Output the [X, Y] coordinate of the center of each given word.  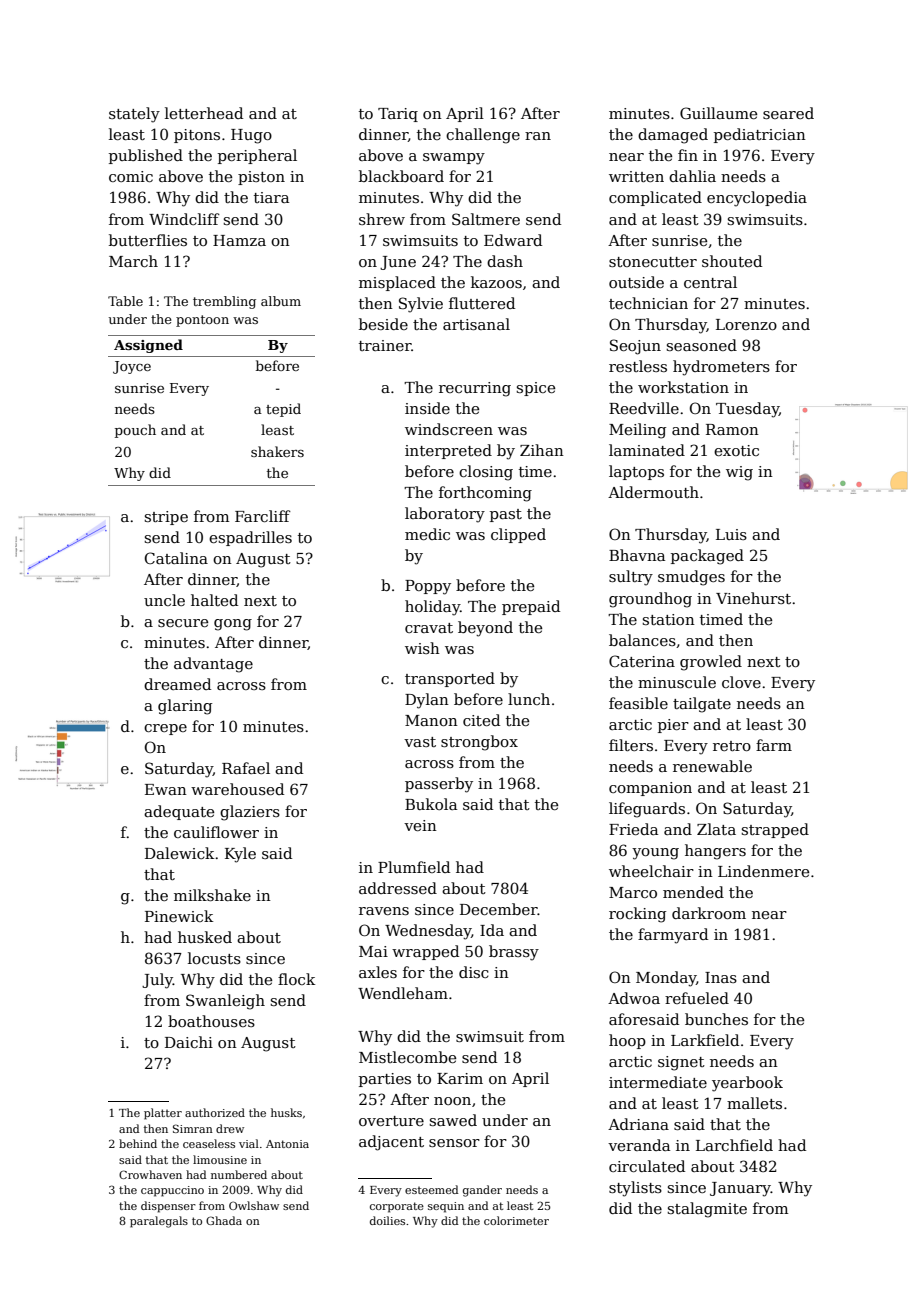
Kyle [240, 855]
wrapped [425, 952]
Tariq [398, 115]
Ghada [224, 1220]
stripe [166, 518]
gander [482, 1191]
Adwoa [634, 998]
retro [732, 746]
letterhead [204, 113]
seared [788, 113]
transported [450, 679]
